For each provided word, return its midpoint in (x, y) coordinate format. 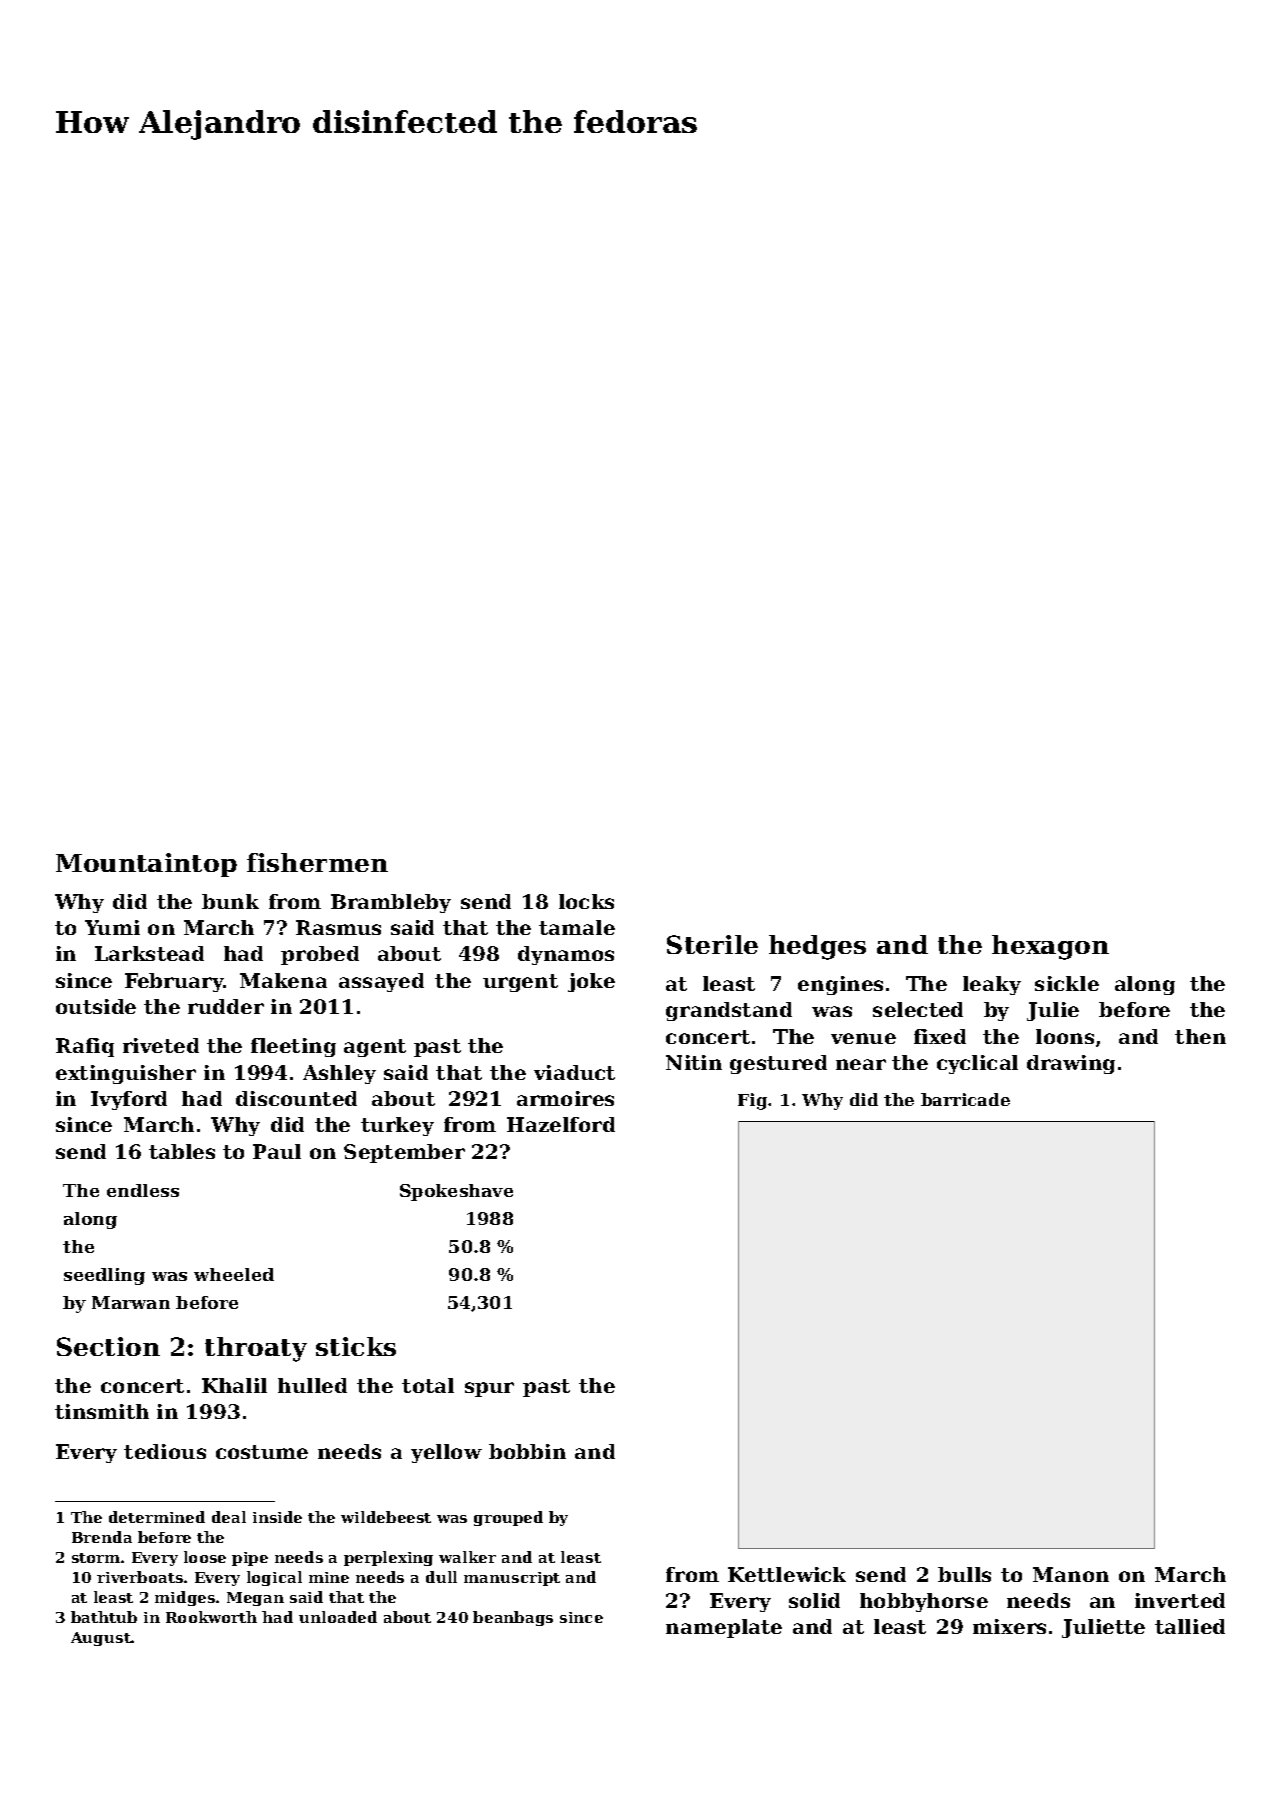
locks (586, 901)
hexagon (1050, 947)
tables (182, 1151)
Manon (1071, 1574)
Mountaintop (146, 865)
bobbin (527, 1451)
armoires (565, 1098)
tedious (165, 1451)
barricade (965, 1099)
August (101, 1639)
